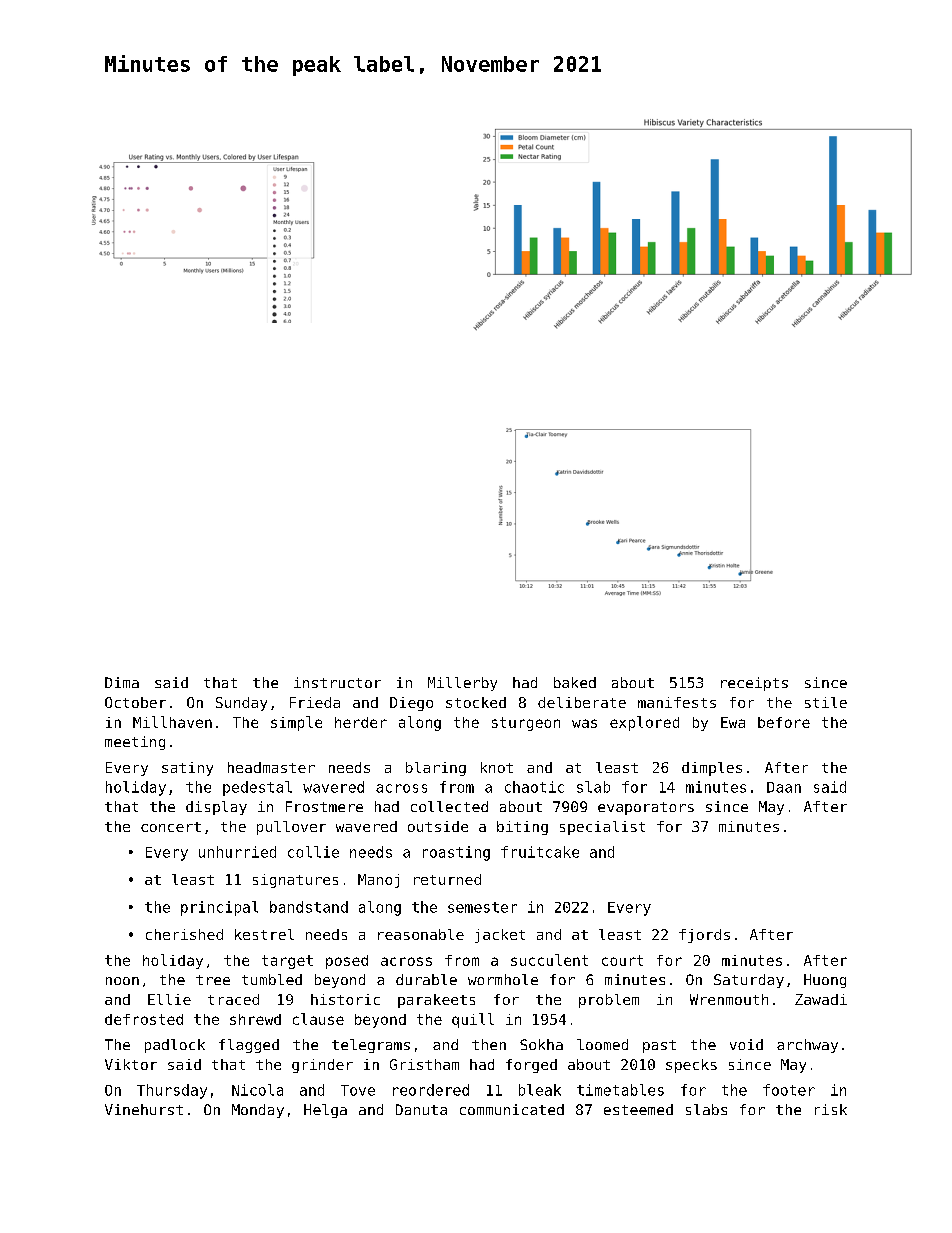  Describe the element at coordinates (144, 1109) in the screenshot. I see `Vinehurst` at that location.
